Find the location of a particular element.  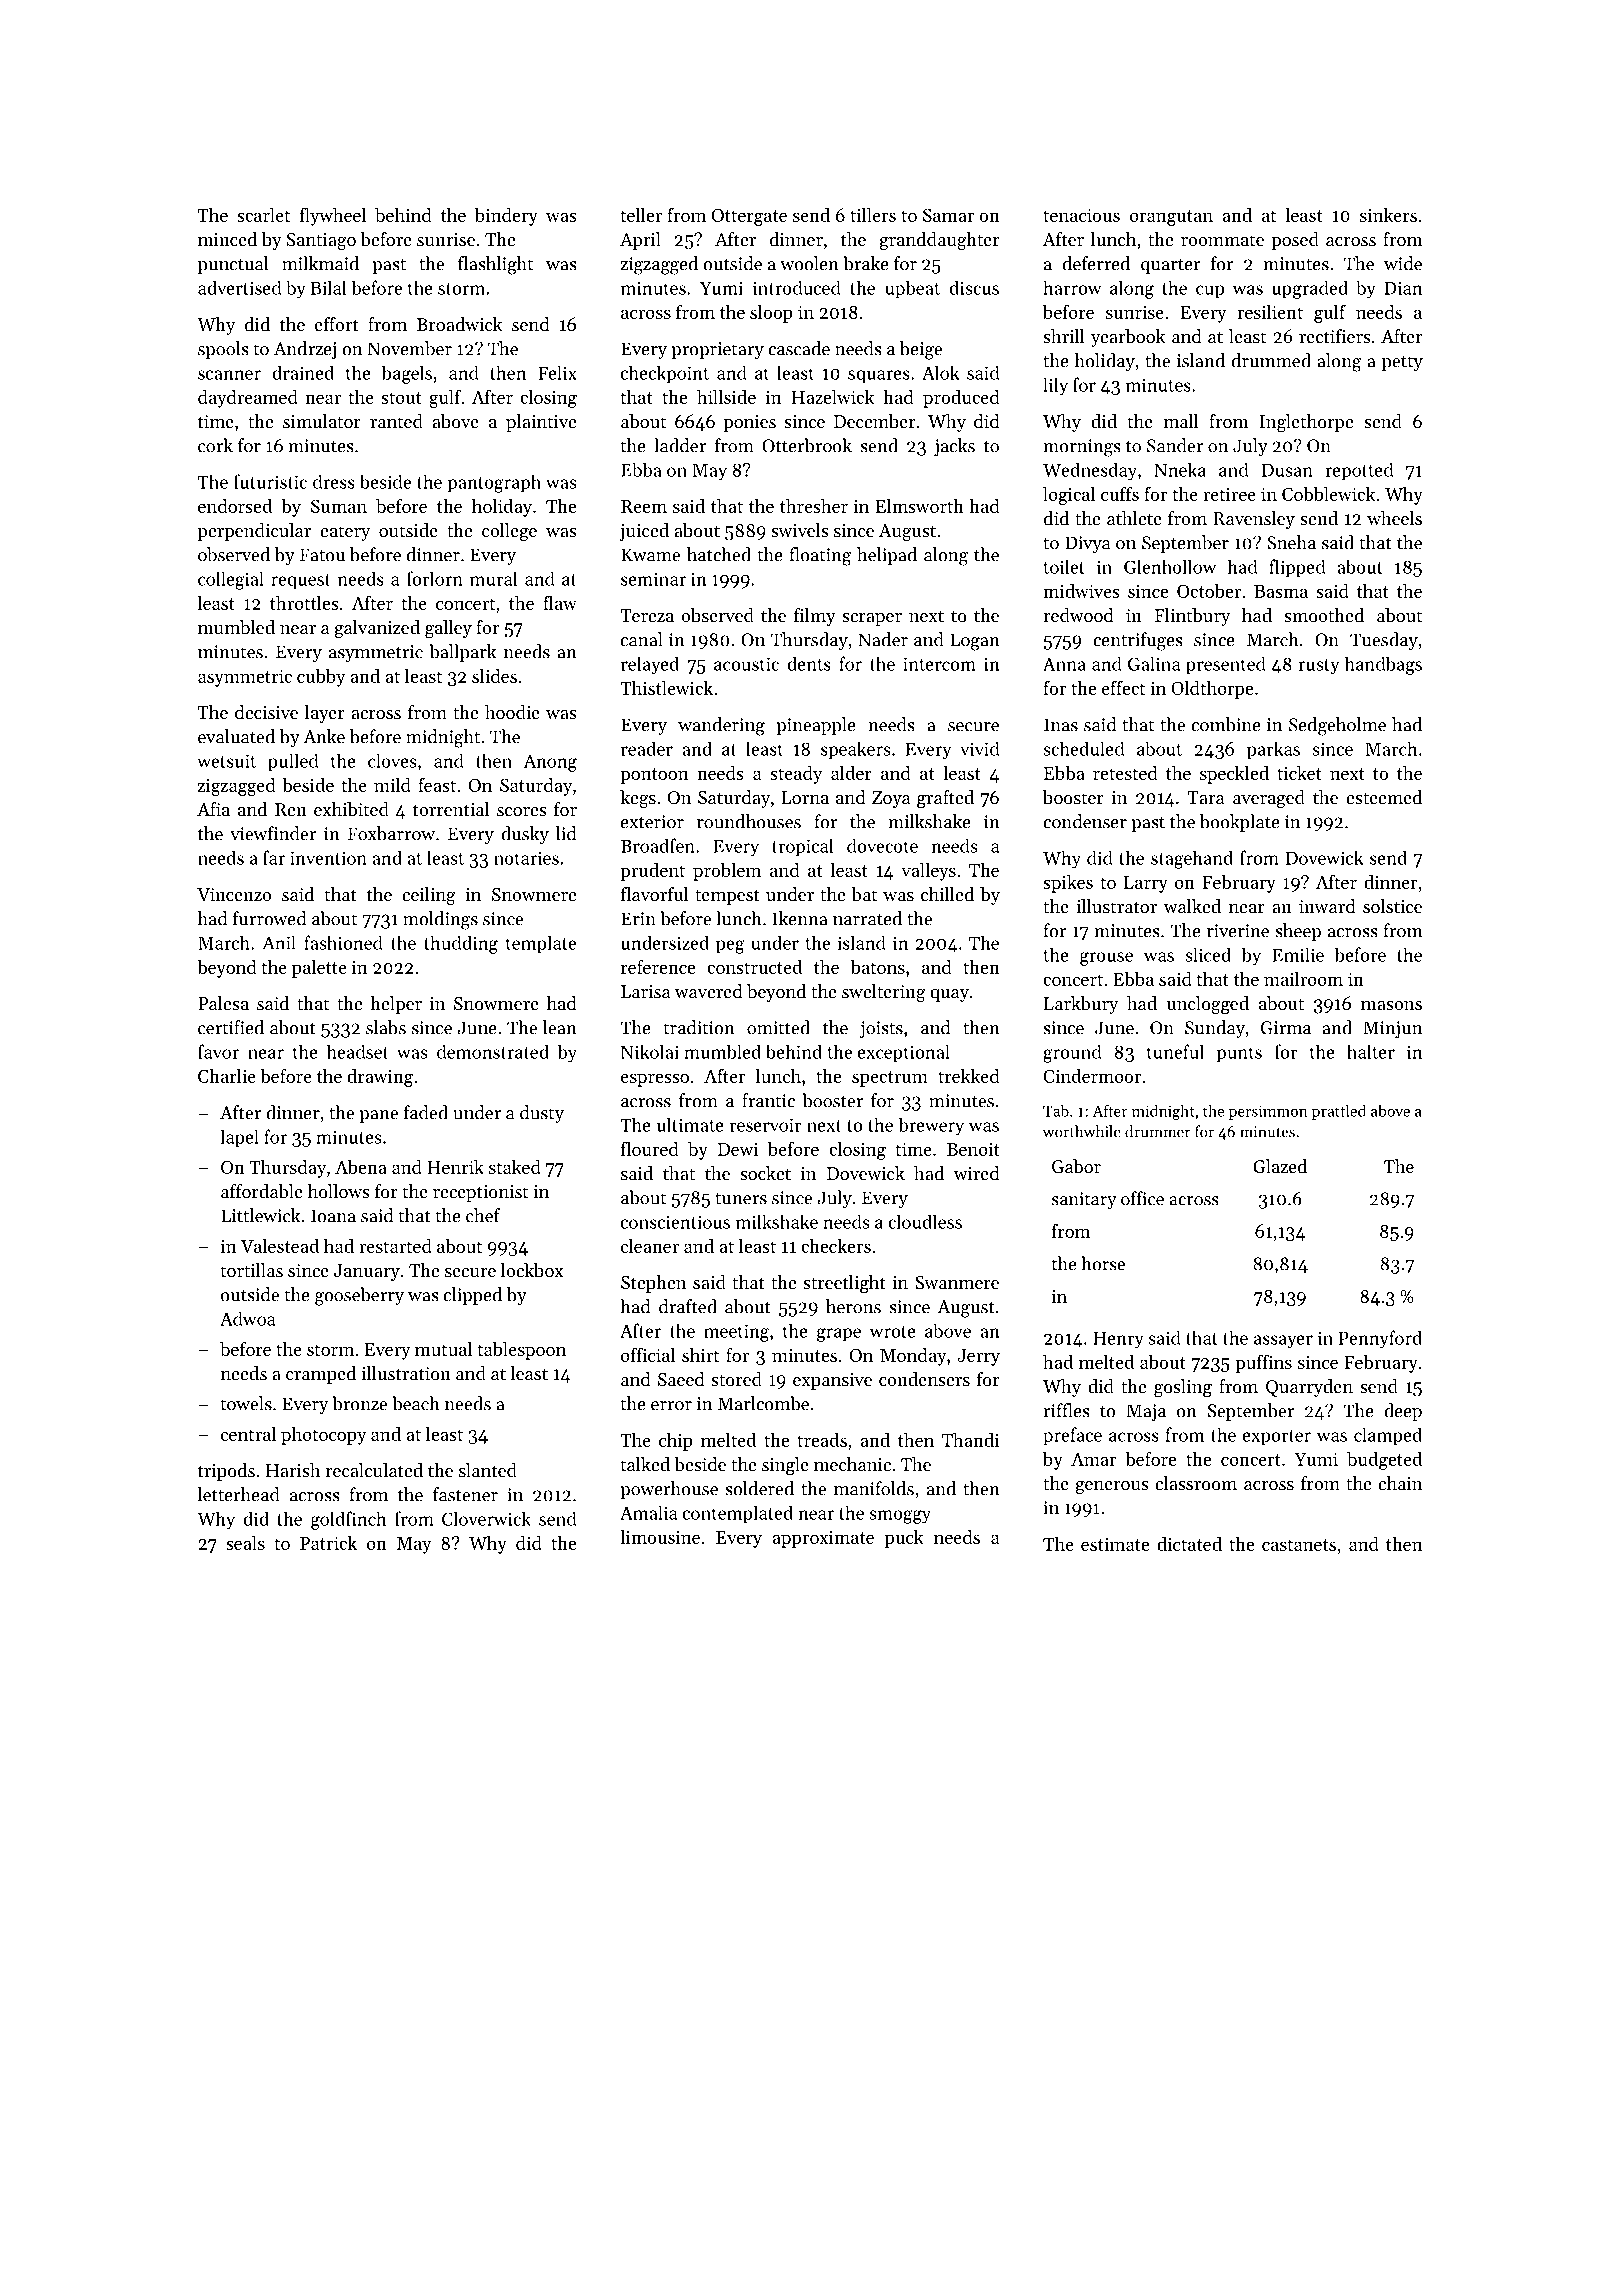

towels is located at coordinates (246, 1403).
